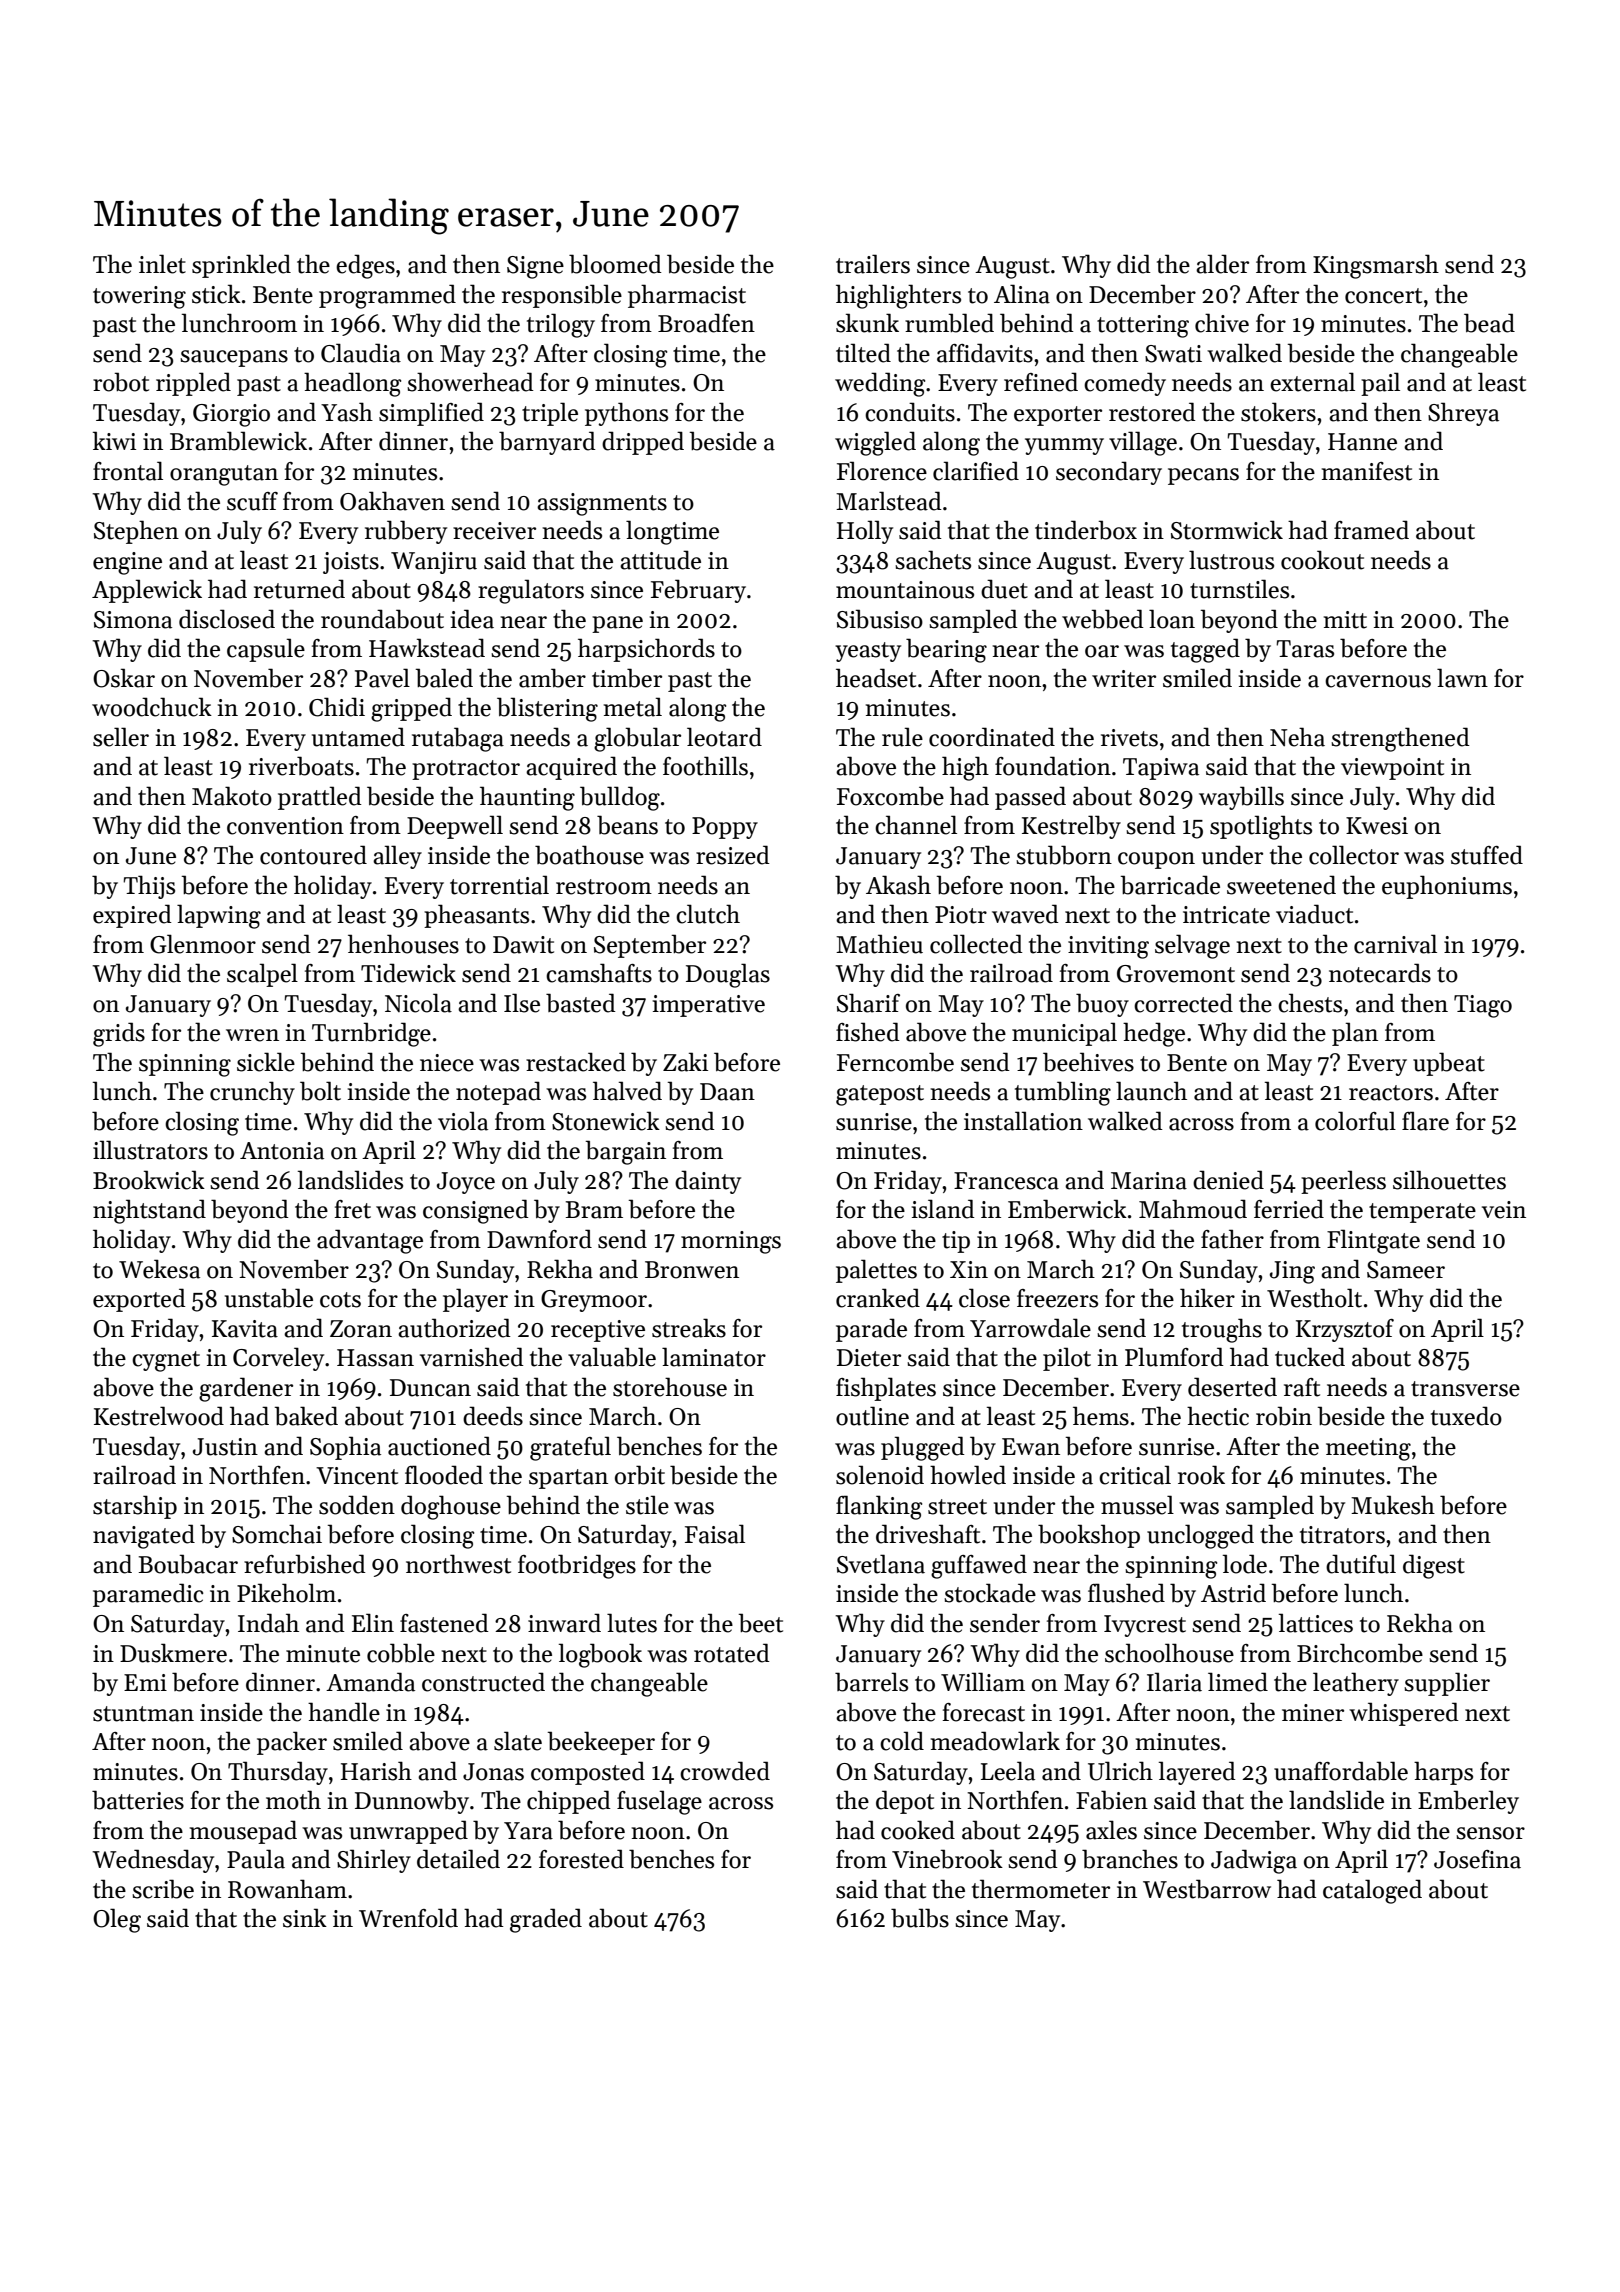 This document has width=1620, height=2292. I want to click on frontal, so click(128, 471).
